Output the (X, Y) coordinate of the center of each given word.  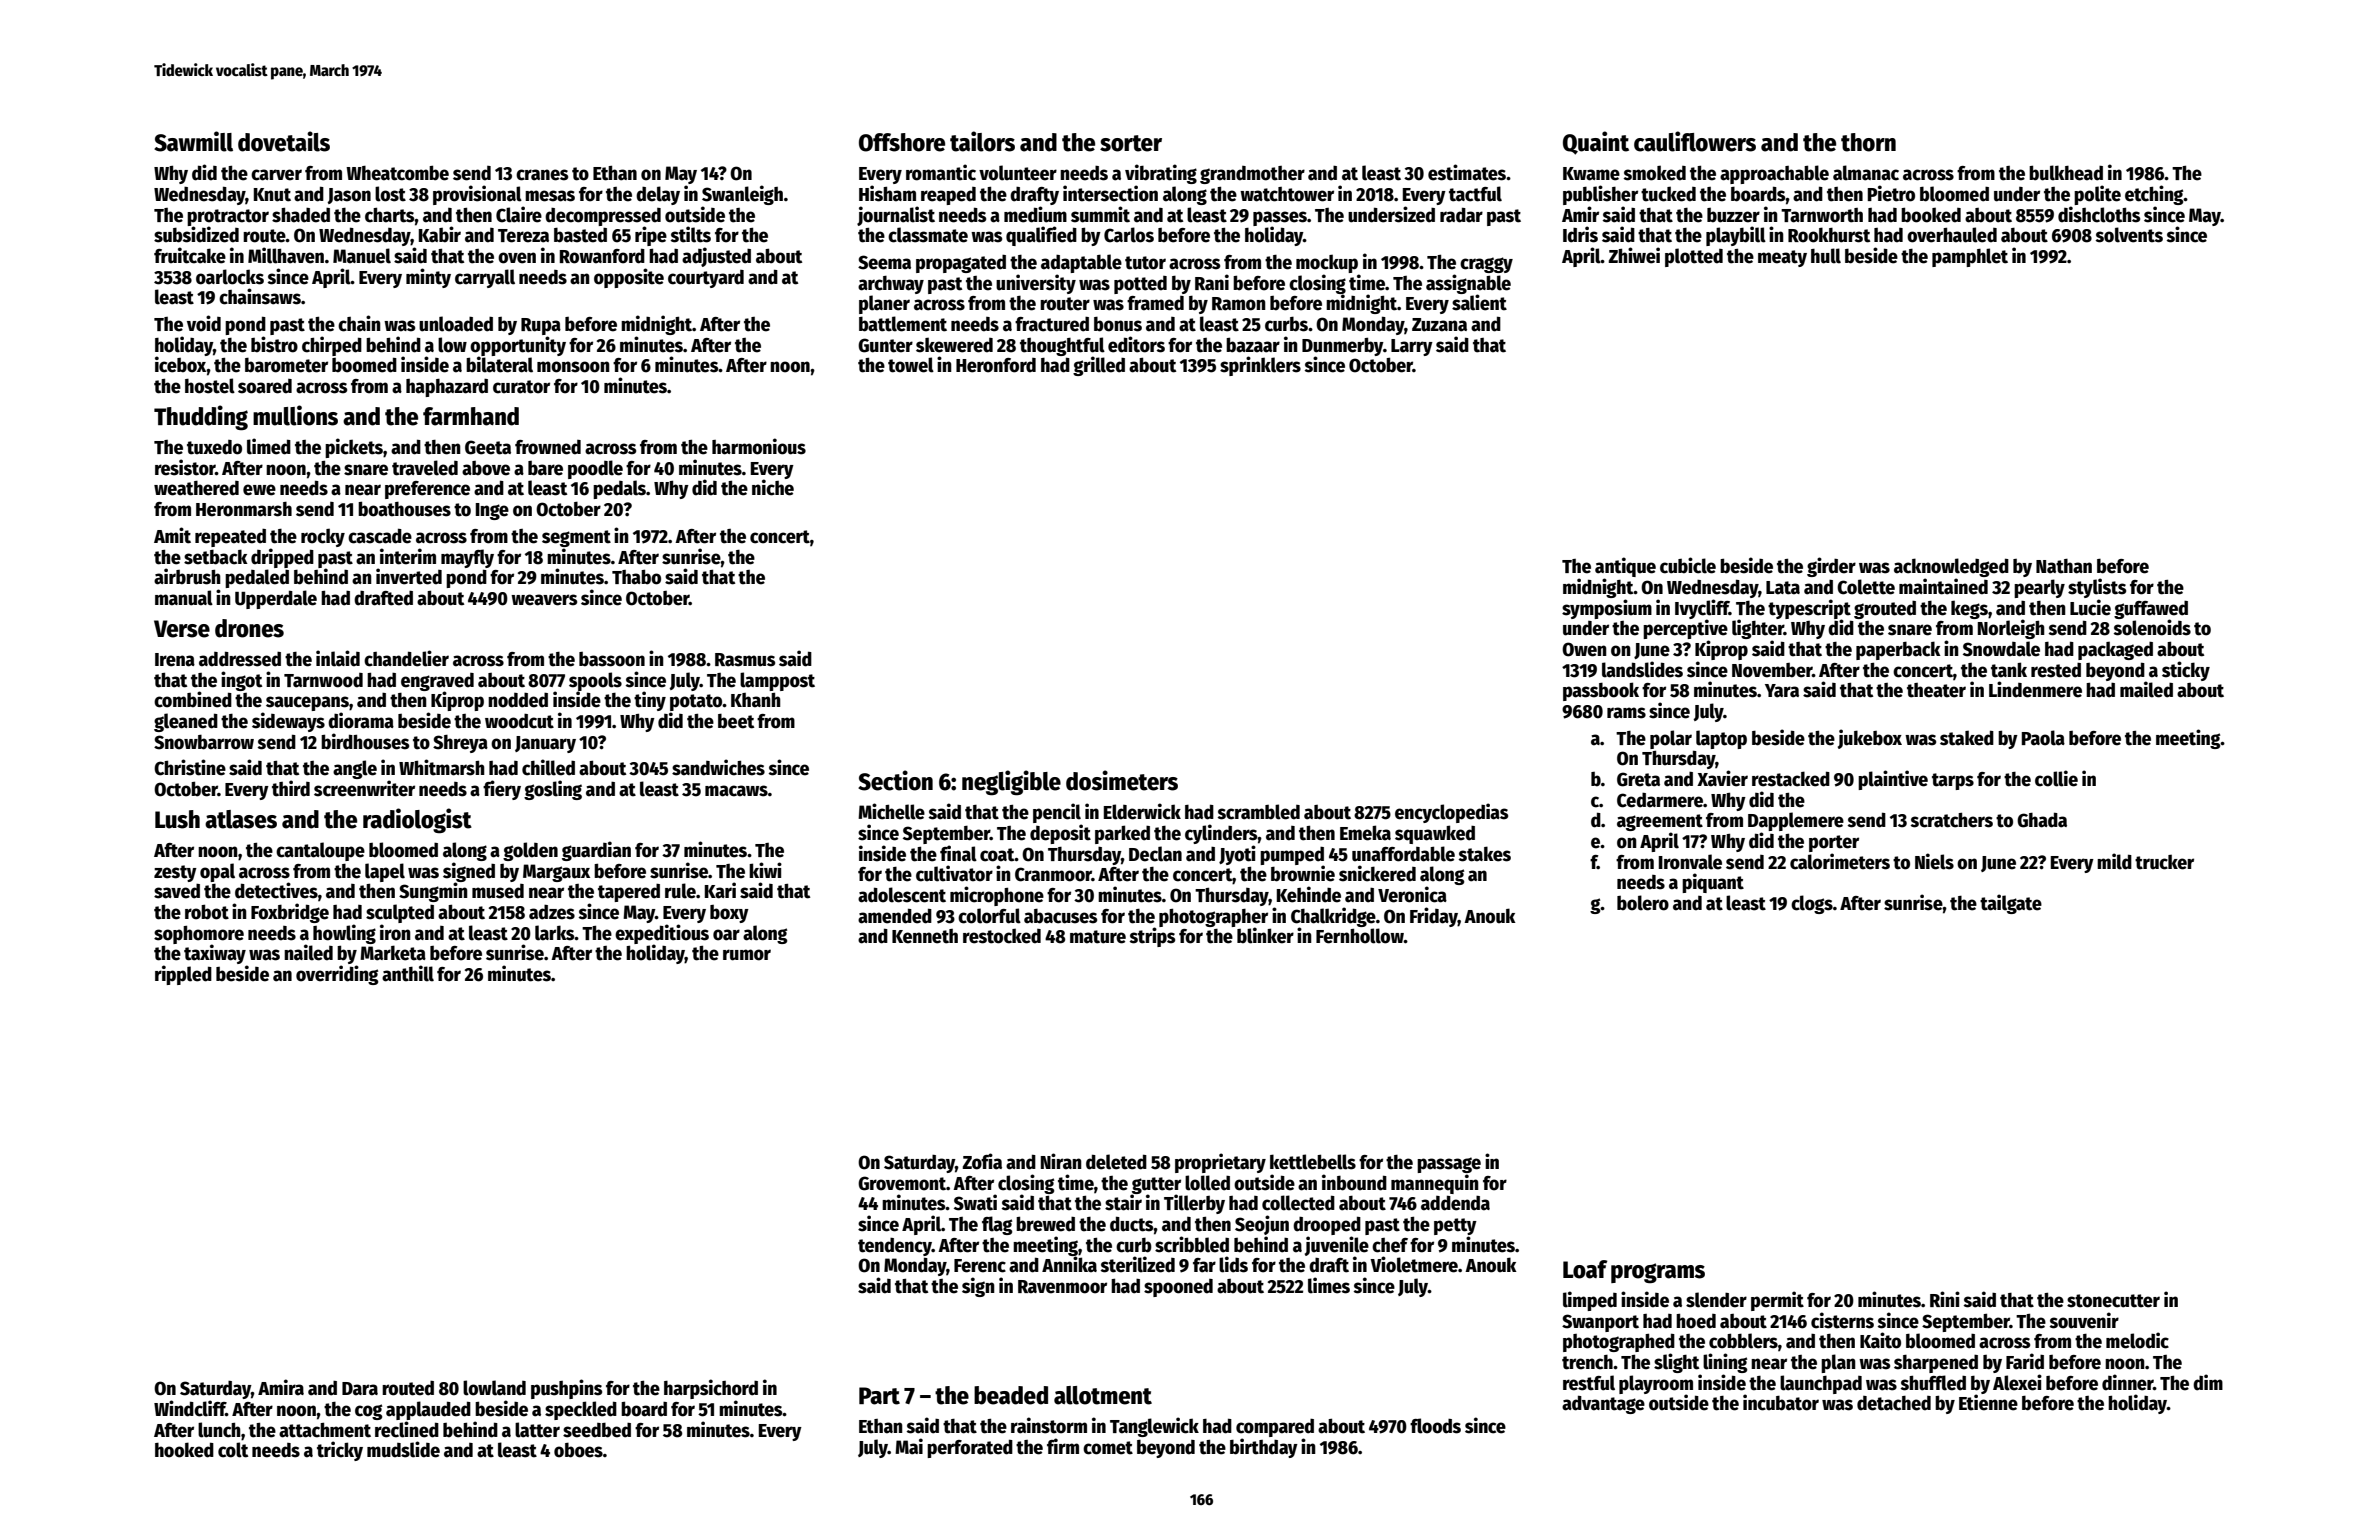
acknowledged (1951, 567)
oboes (578, 1450)
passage (1449, 1165)
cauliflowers (1695, 141)
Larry (1412, 347)
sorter (1131, 143)
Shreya (460, 744)
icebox (181, 364)
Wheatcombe (397, 173)
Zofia (982, 1161)
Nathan (2064, 566)
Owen (1584, 649)
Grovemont (902, 1183)
